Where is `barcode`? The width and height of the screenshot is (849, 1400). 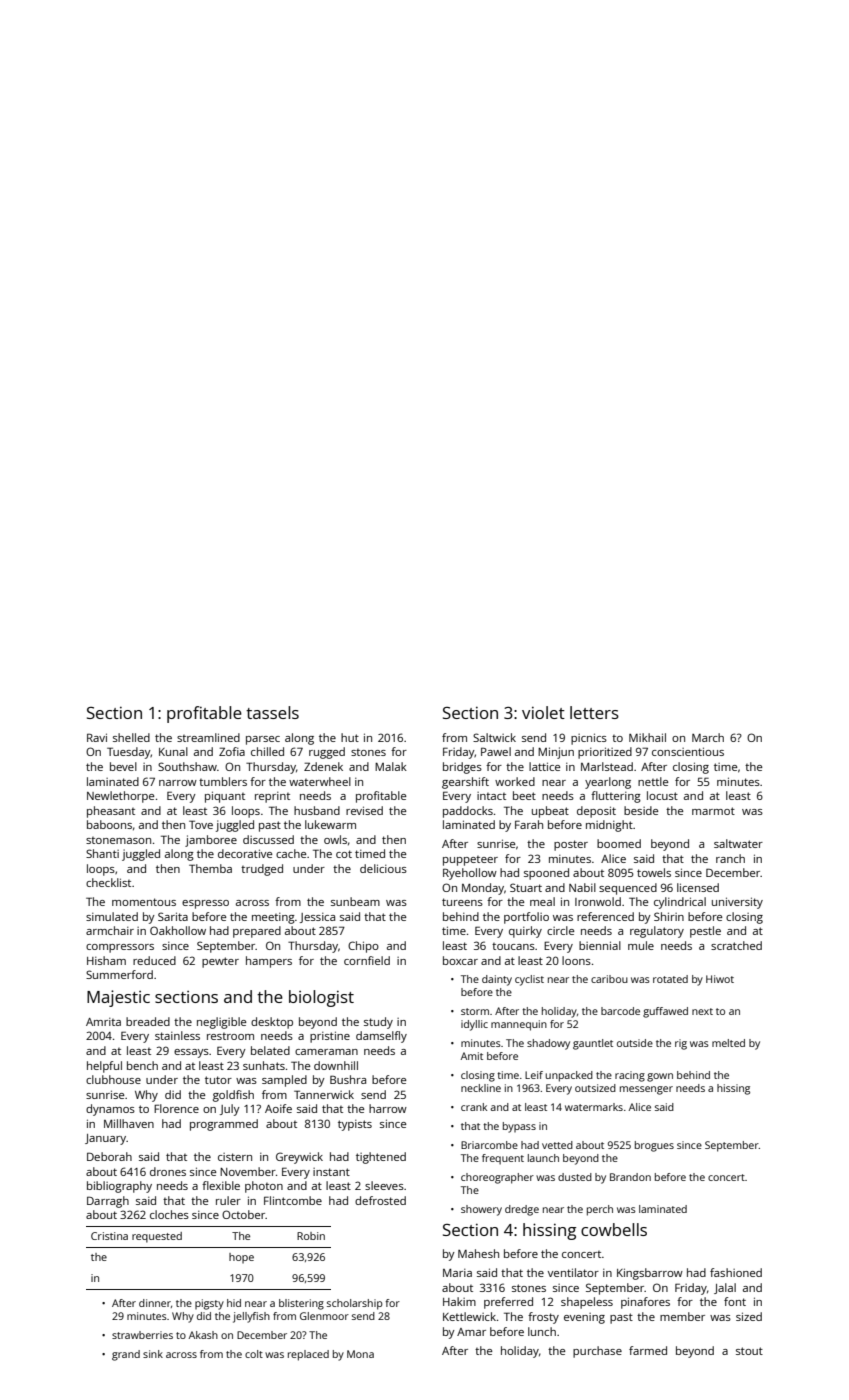
barcode is located at coordinates (620, 1011).
